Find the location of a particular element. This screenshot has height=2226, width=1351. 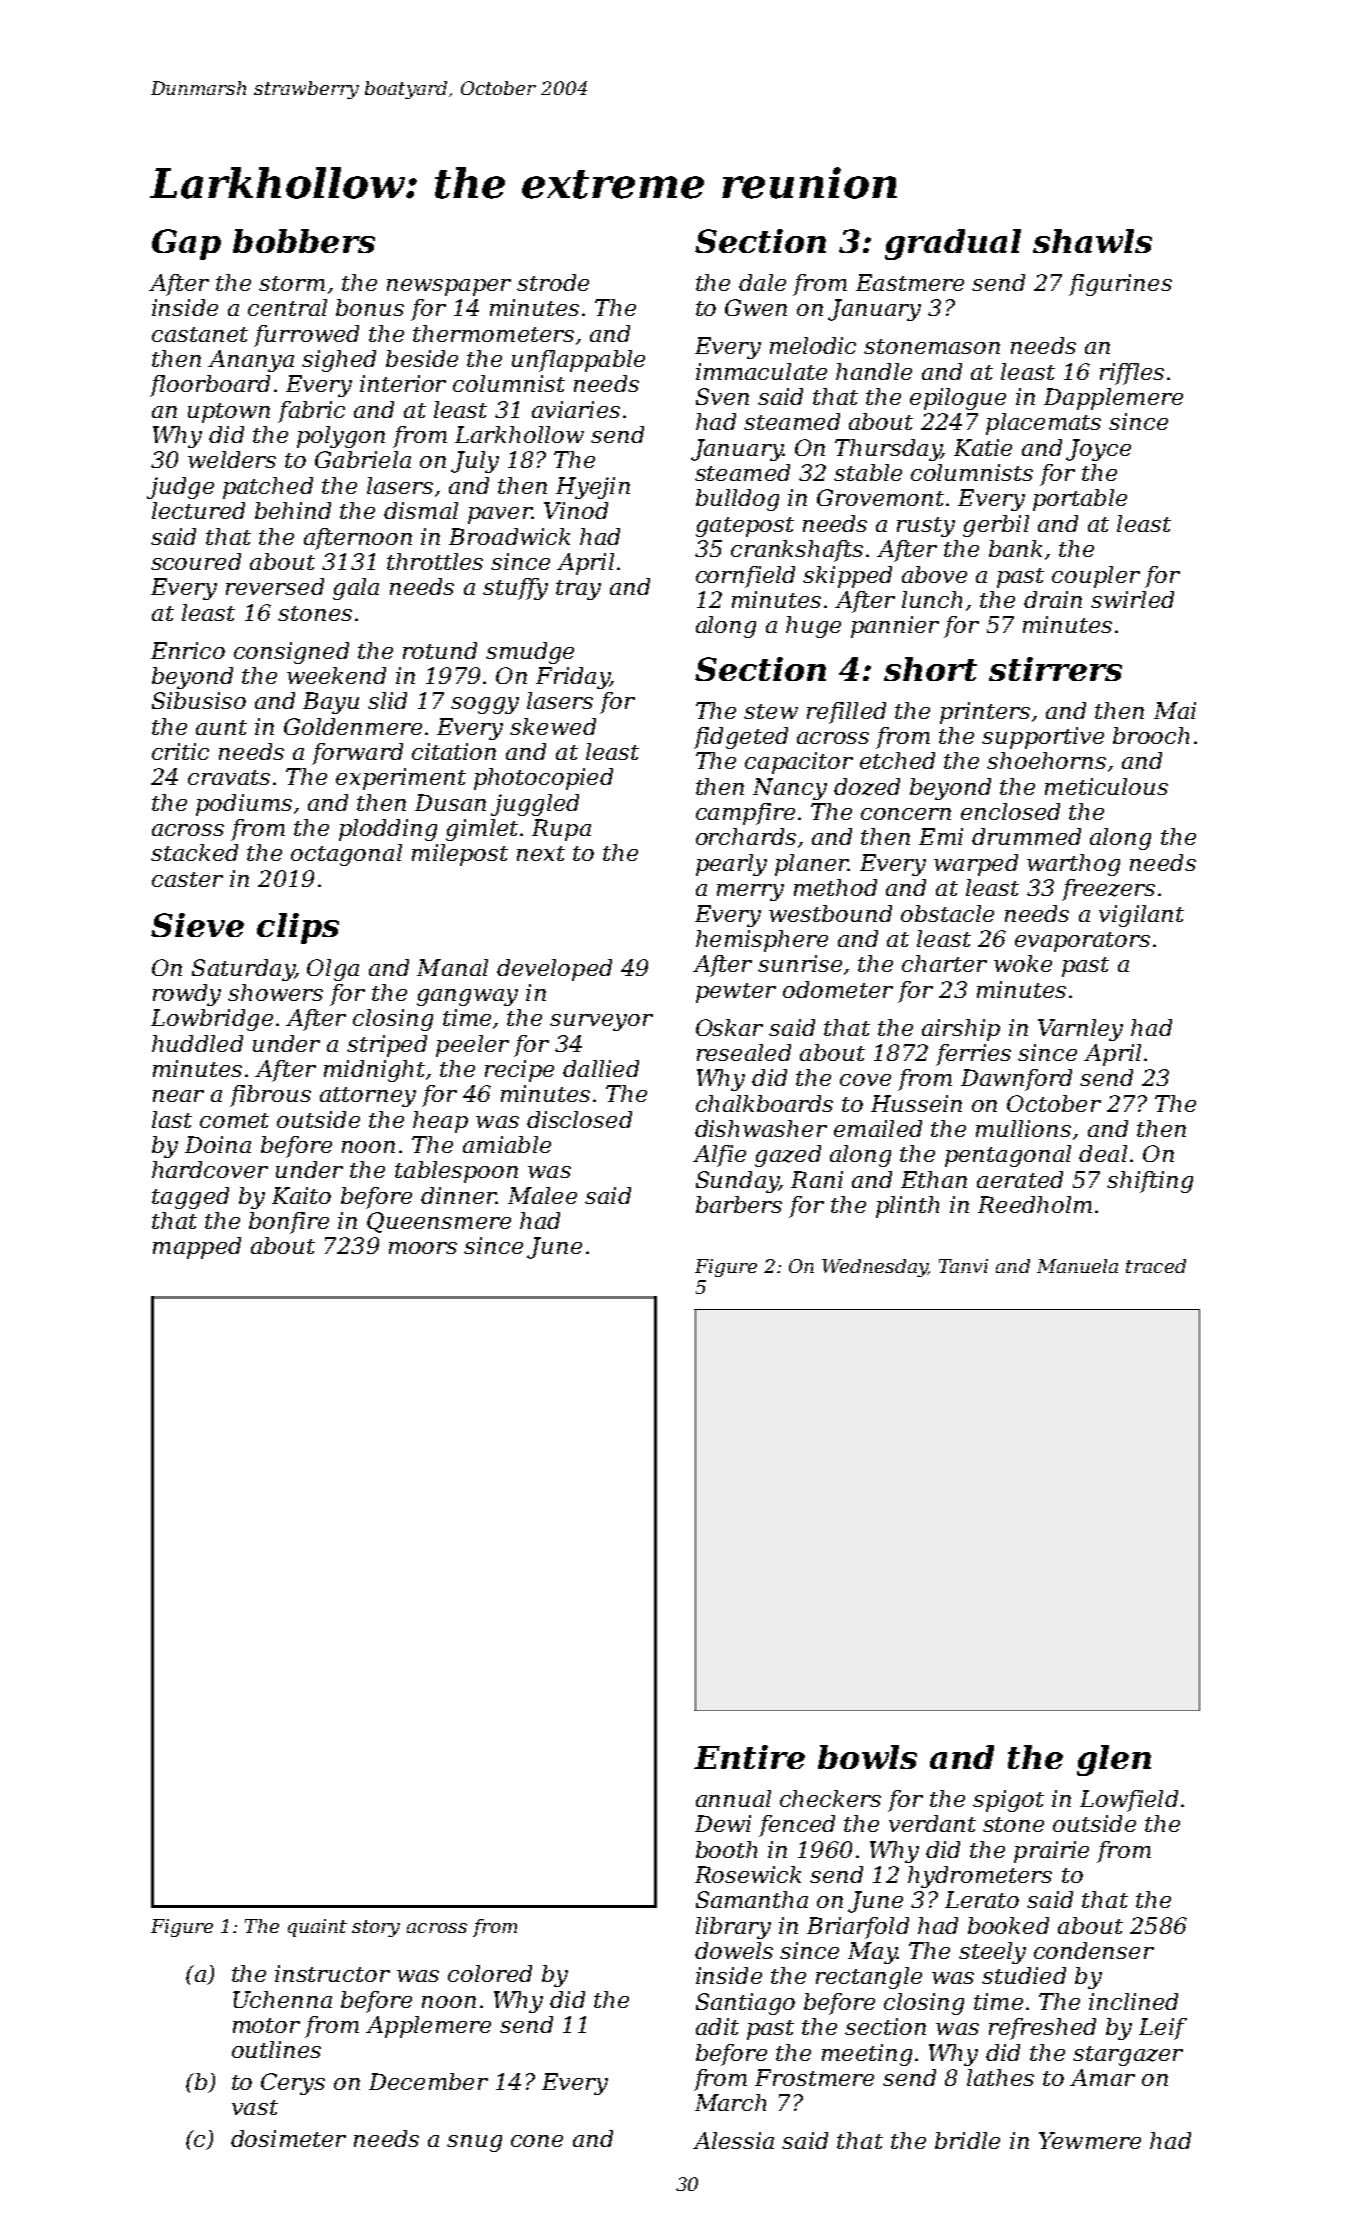

mapped is located at coordinates (197, 1248).
